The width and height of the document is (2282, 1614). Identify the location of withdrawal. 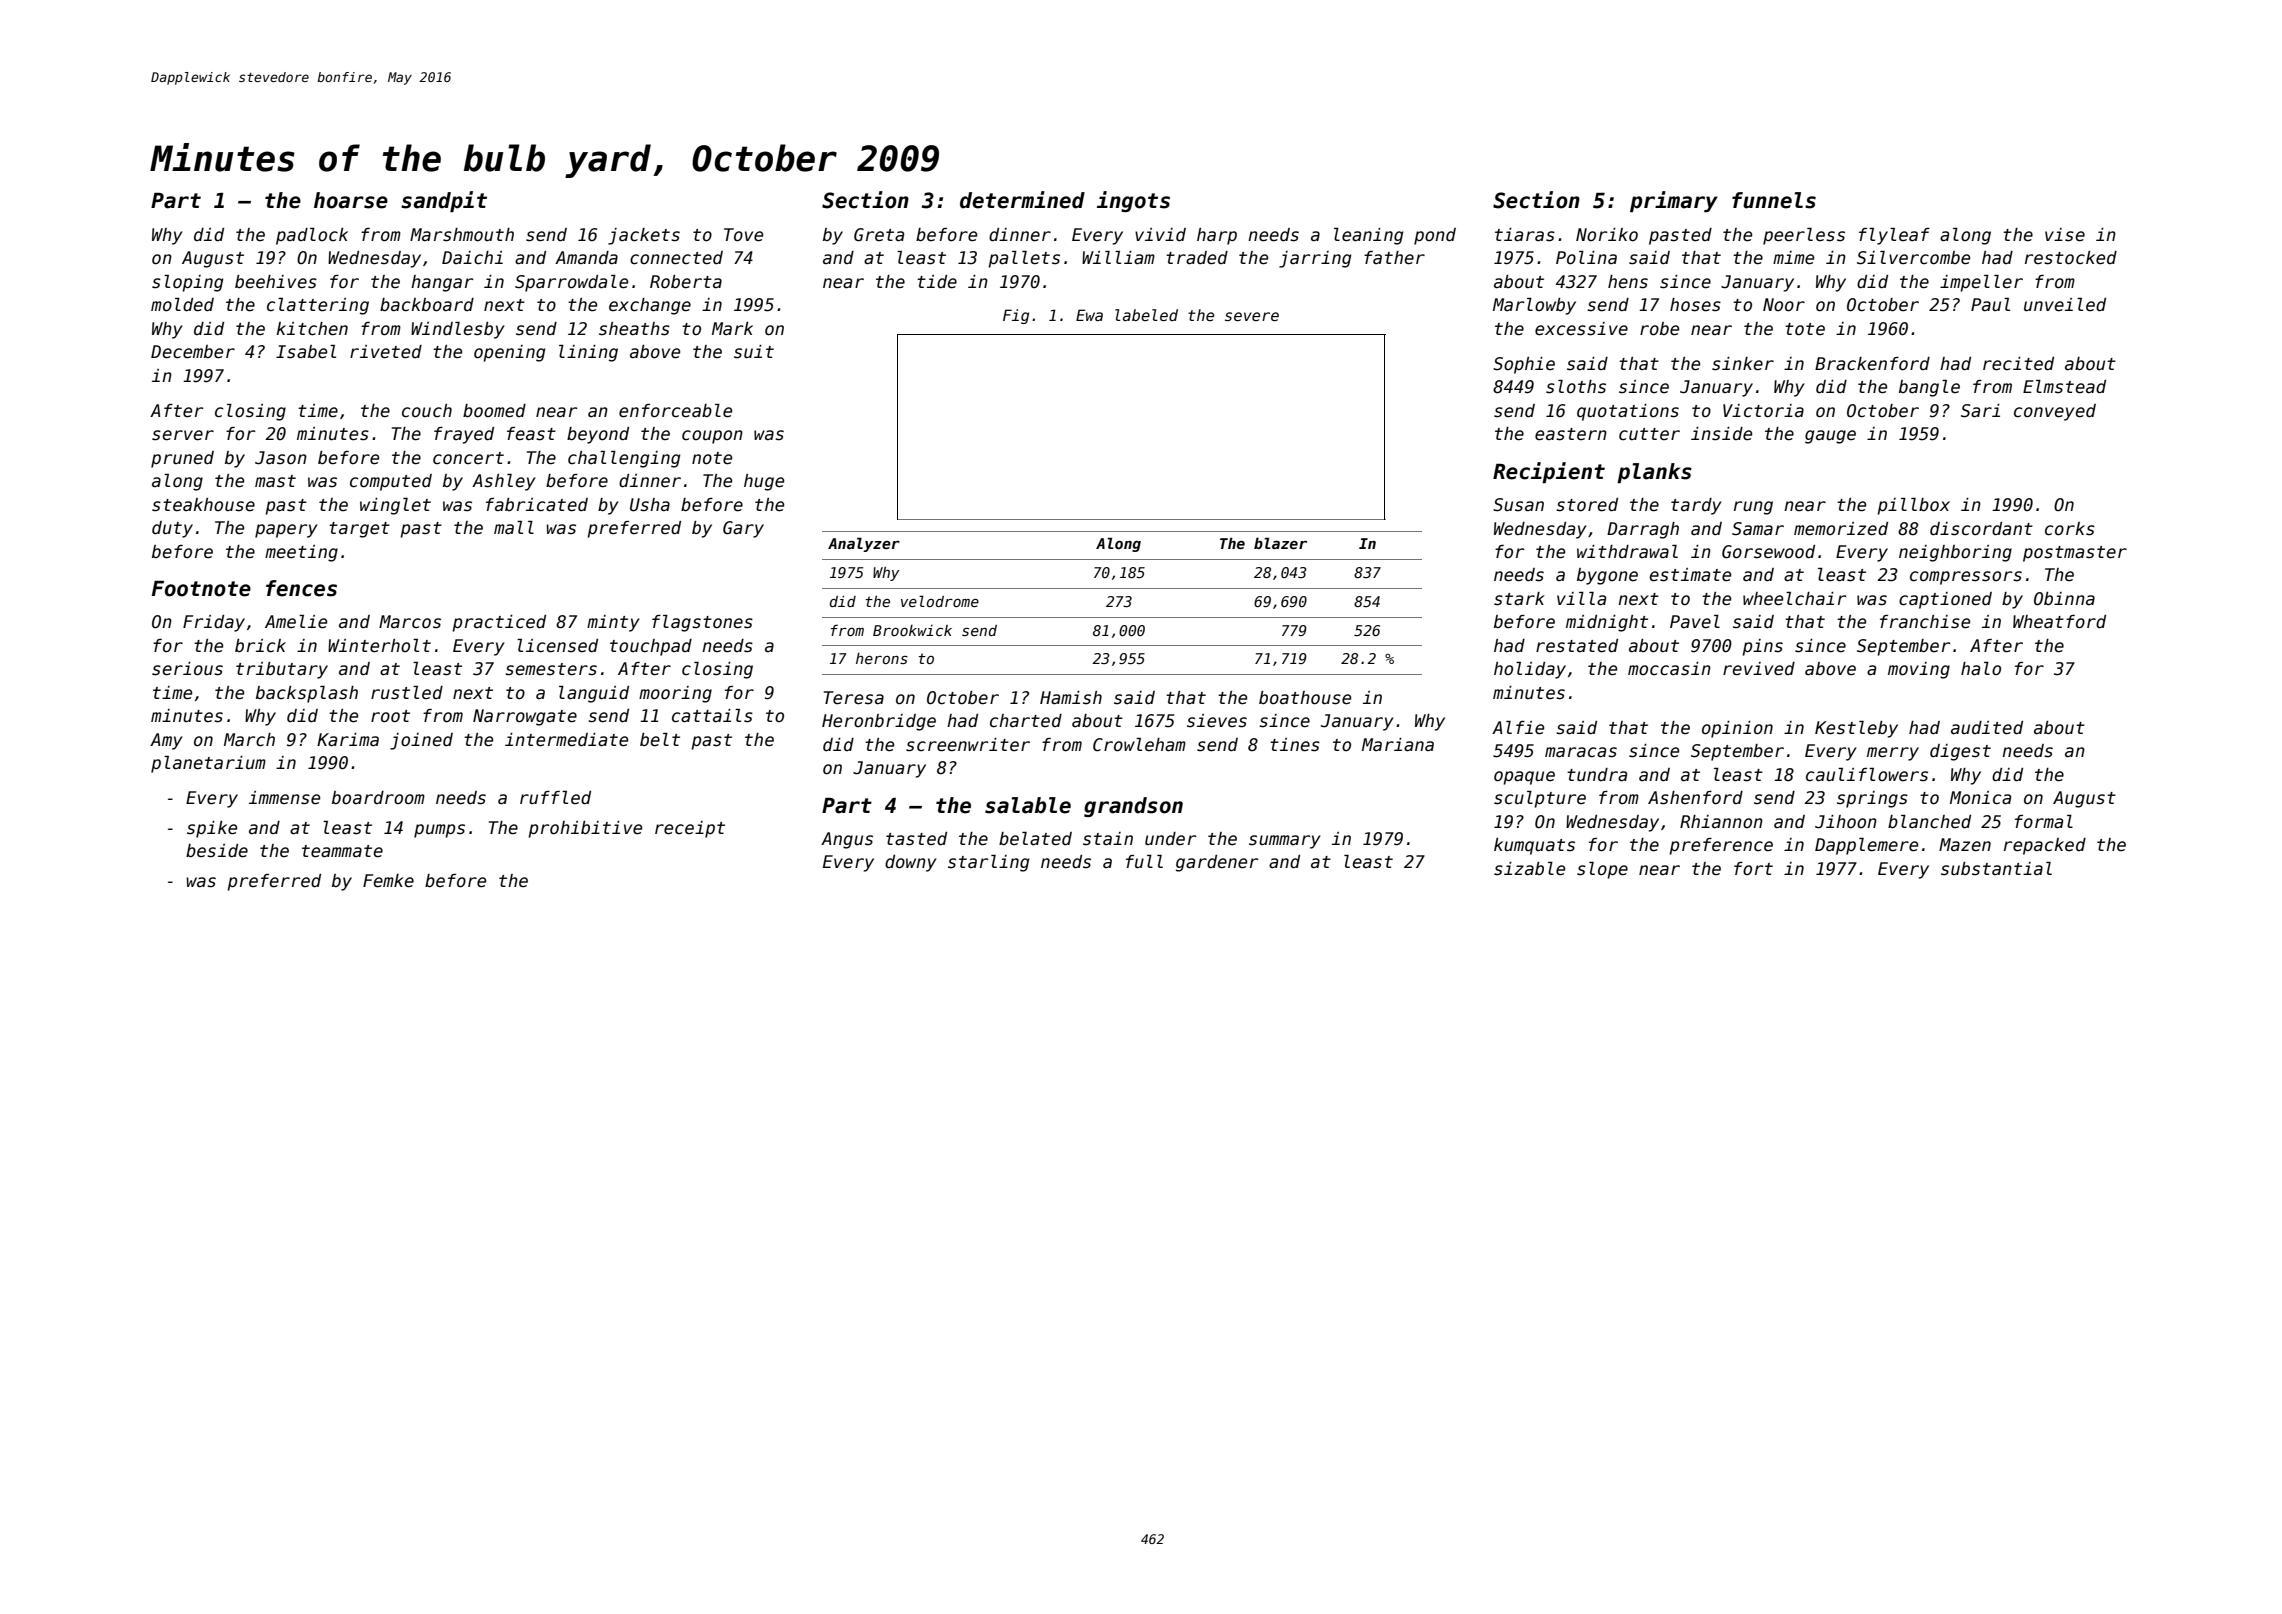
(1627, 552).
